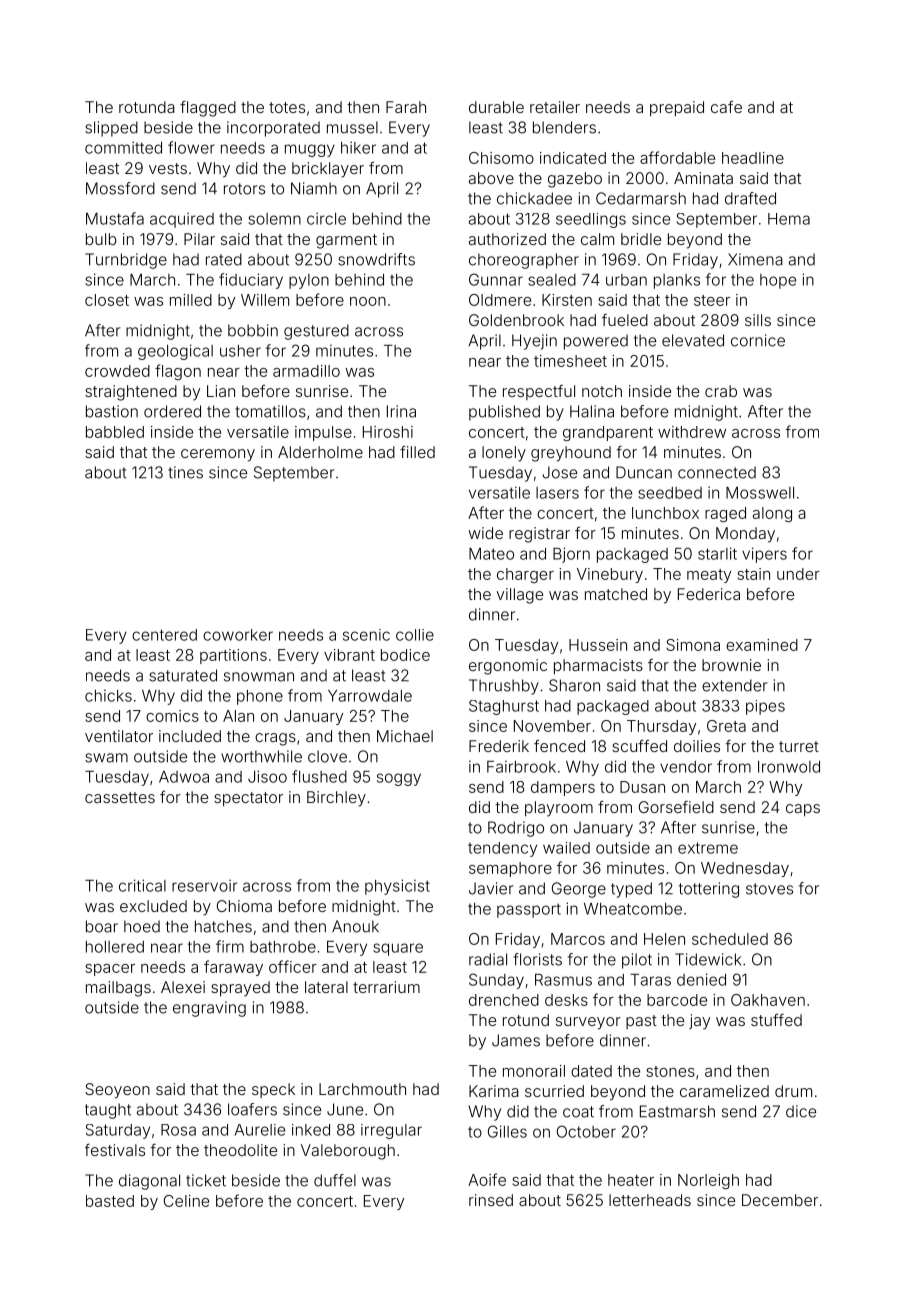 This image has height=1316, width=908. Describe the element at coordinates (119, 736) in the image. I see `ventilator` at that location.
